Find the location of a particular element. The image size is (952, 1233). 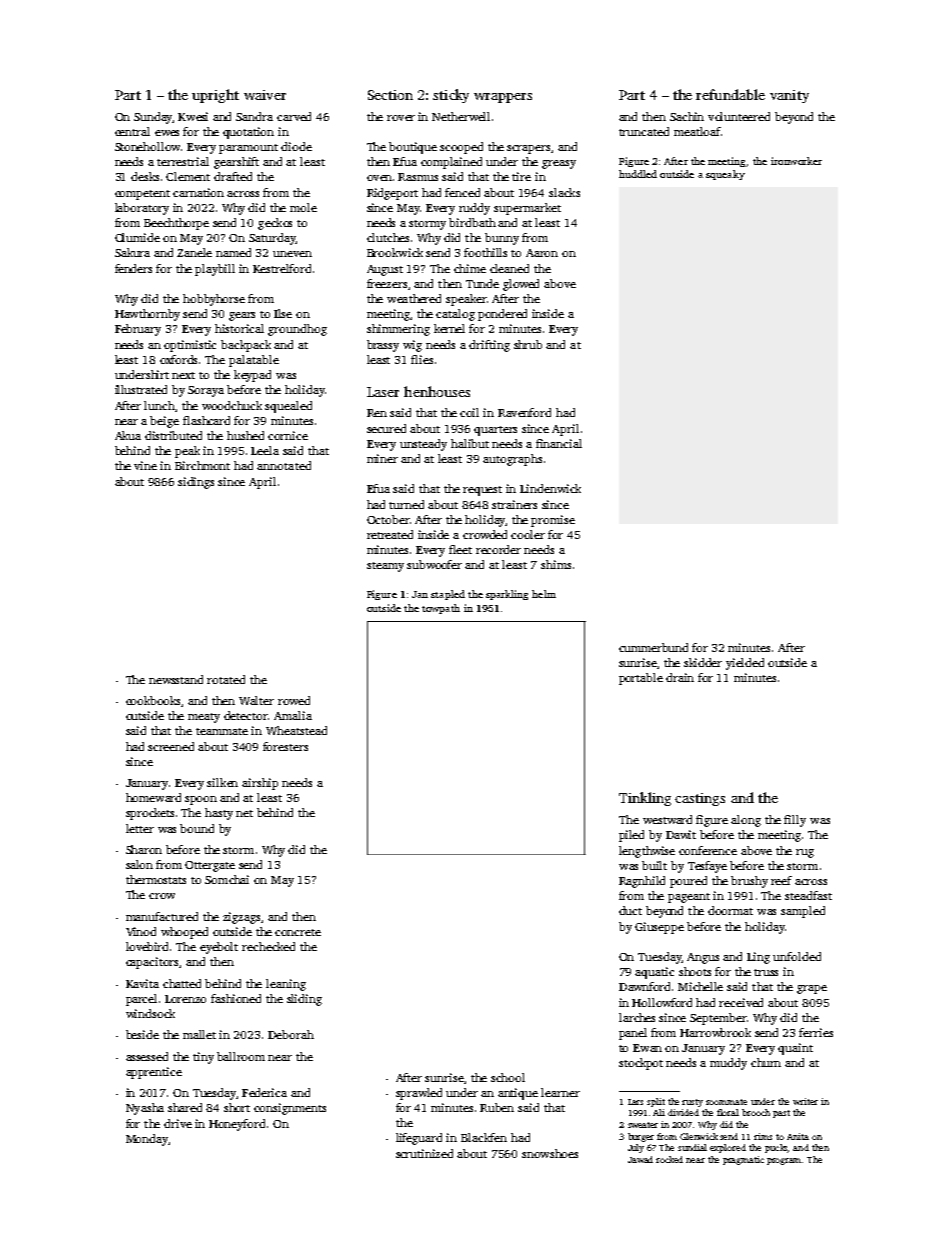

slacks is located at coordinates (564, 192).
